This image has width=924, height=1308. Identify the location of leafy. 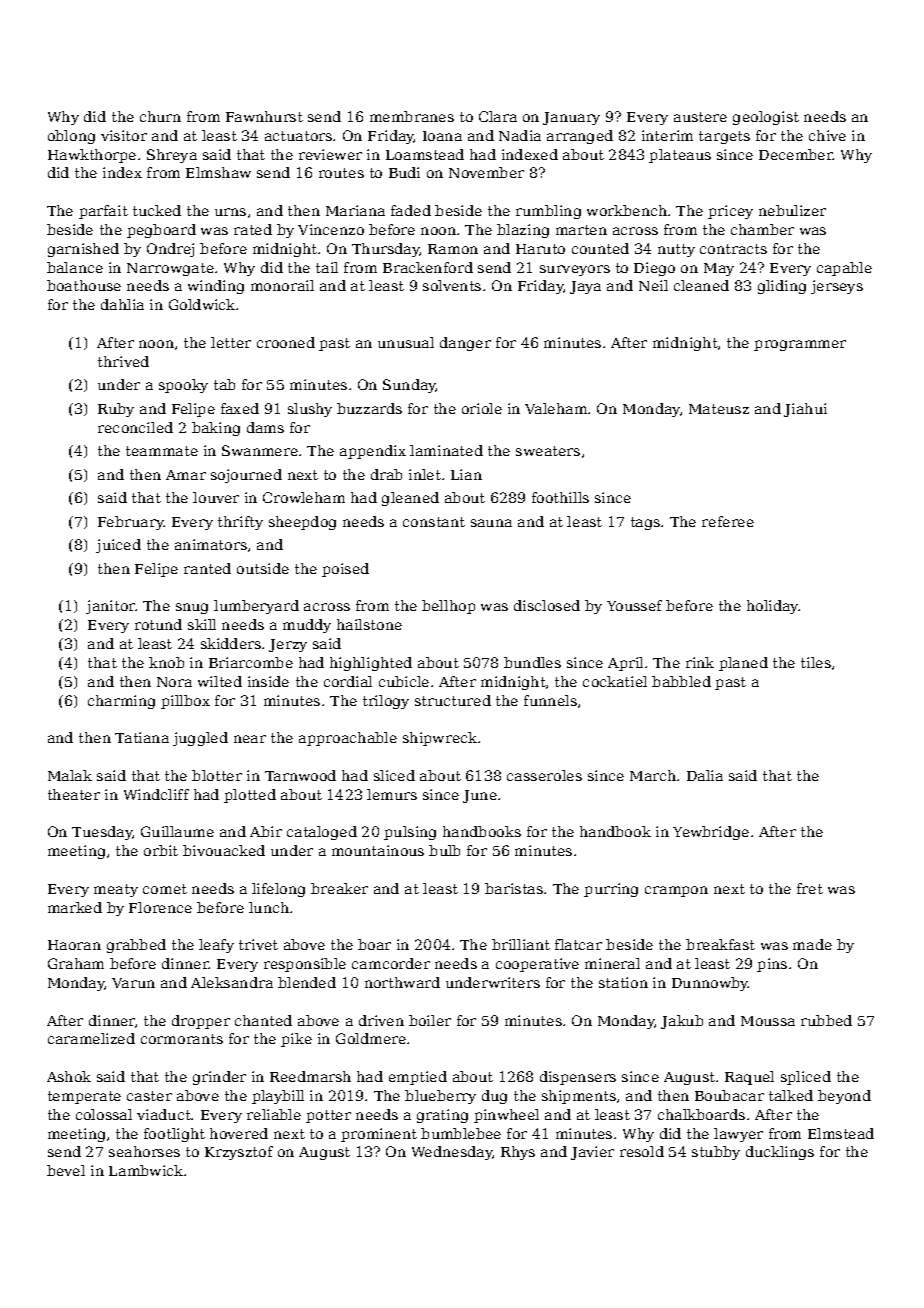
(216, 946).
